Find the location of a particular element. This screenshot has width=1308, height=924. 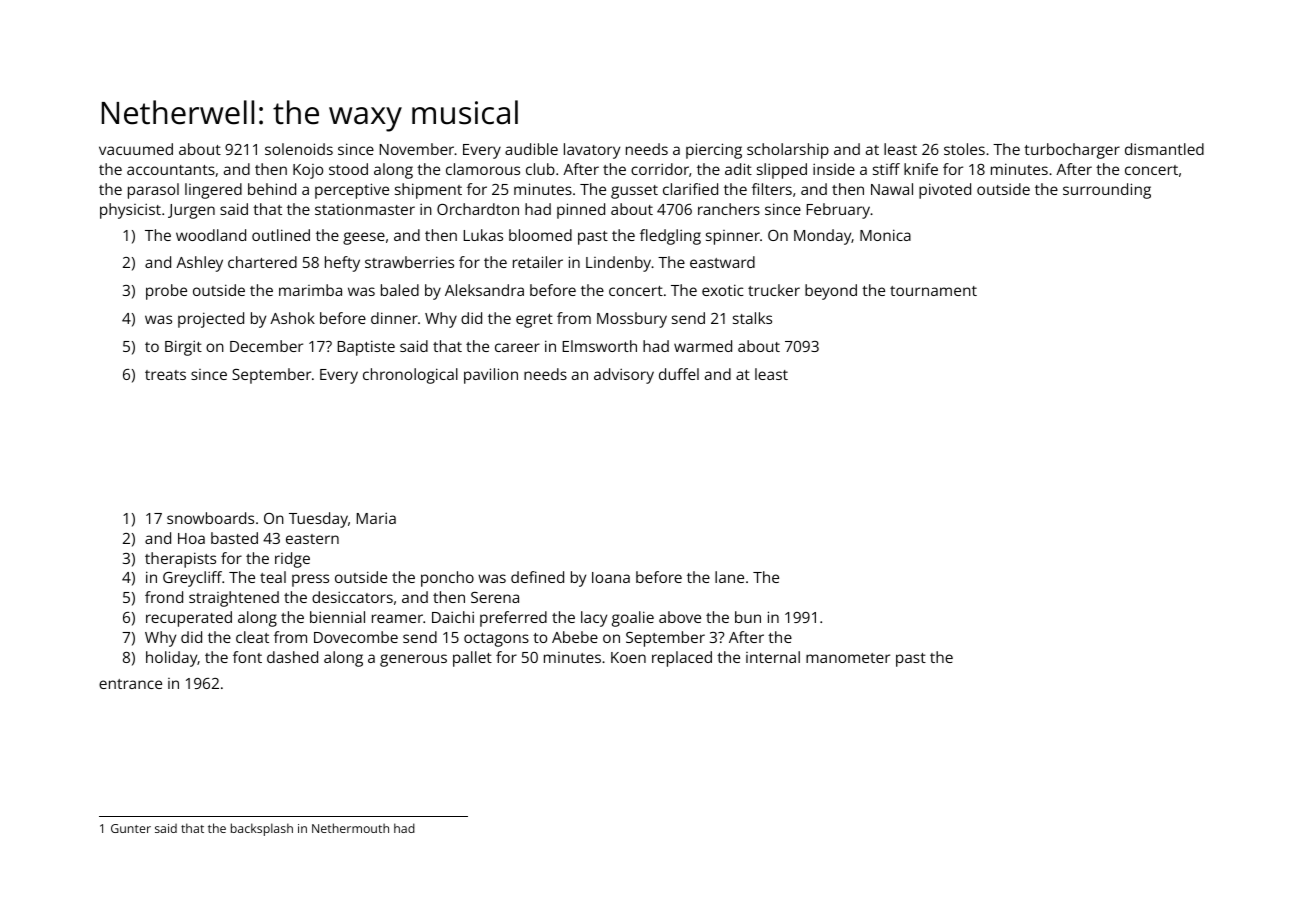

manometer is located at coordinates (848, 658).
